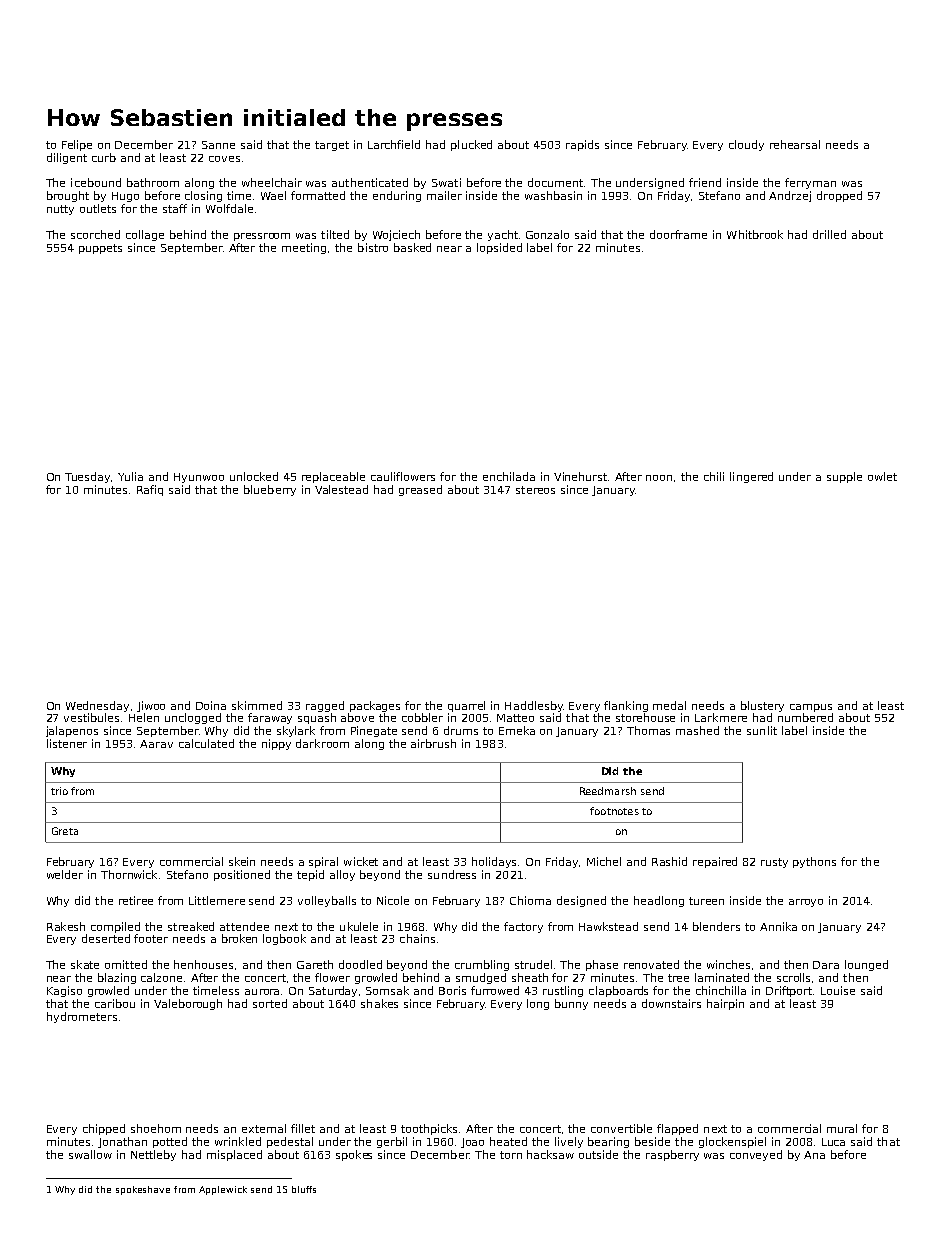 The width and height of the image is (952, 1233). I want to click on Kagiso, so click(64, 991).
